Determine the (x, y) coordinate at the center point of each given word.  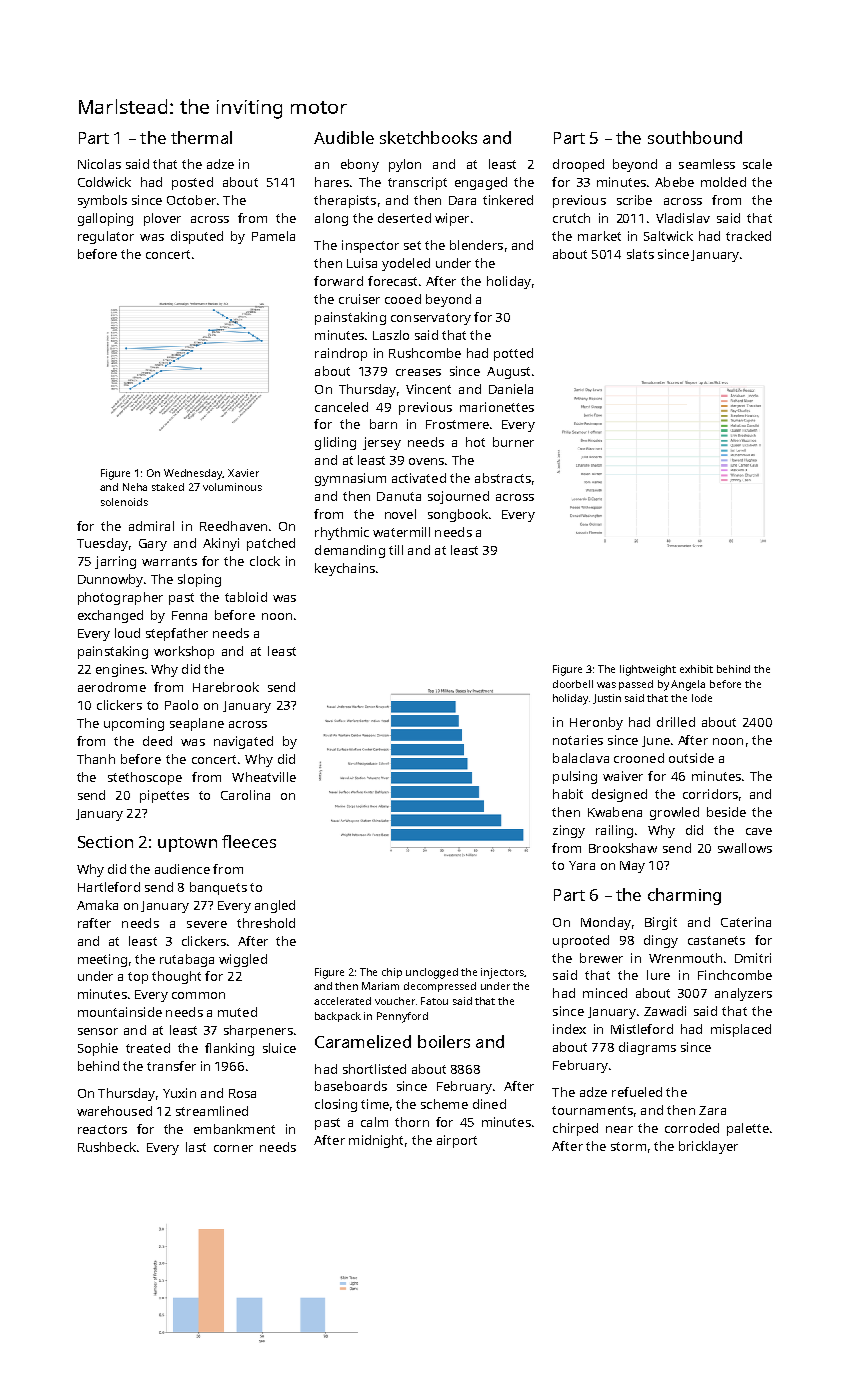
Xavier (243, 473)
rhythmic (342, 533)
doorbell (573, 684)
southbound (695, 137)
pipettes (164, 796)
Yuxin (179, 1093)
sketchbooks (428, 137)
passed (636, 685)
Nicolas (99, 164)
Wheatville (264, 777)
